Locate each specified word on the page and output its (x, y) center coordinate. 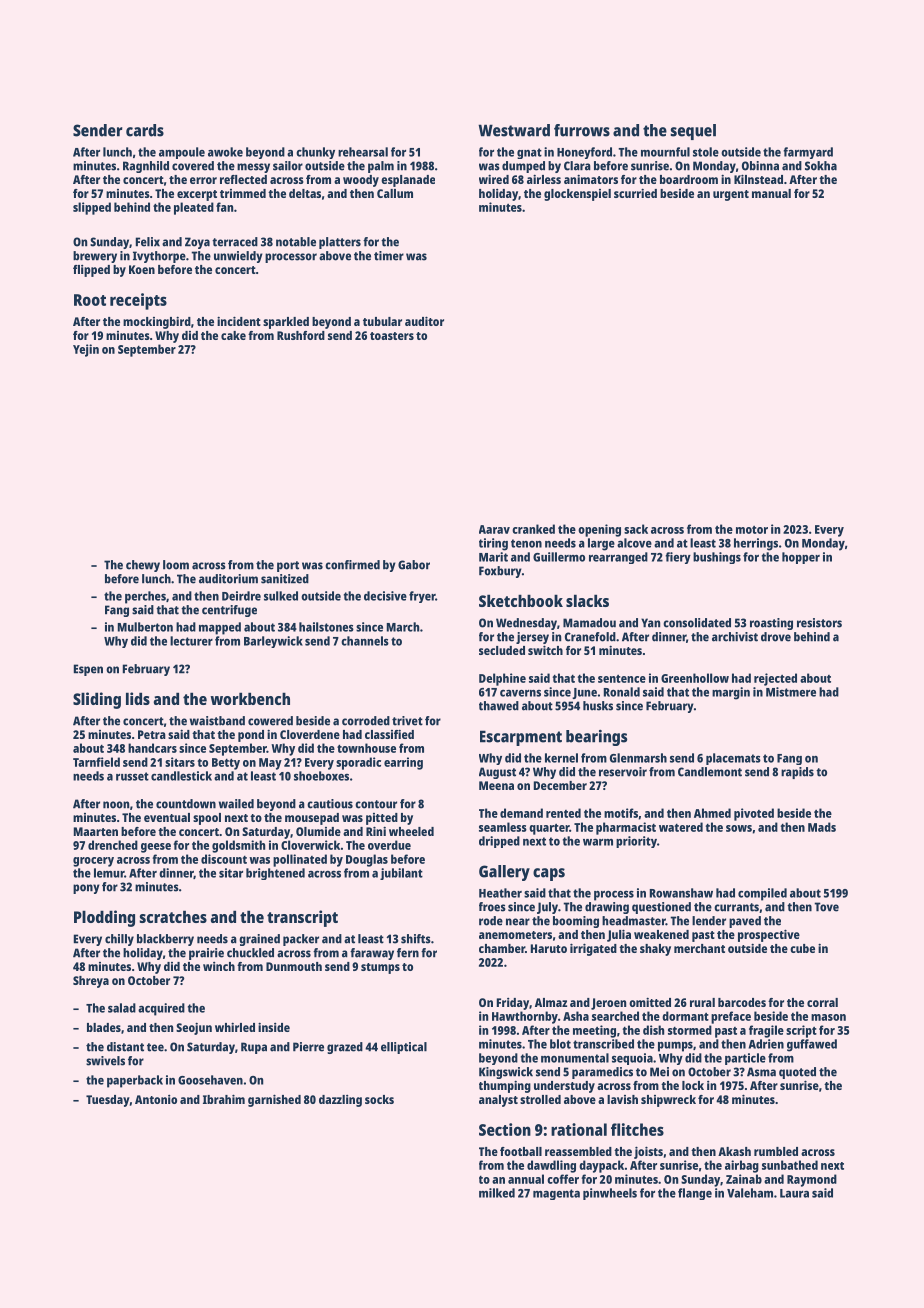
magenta (556, 1194)
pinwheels (610, 1194)
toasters (392, 336)
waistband (217, 721)
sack (636, 529)
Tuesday (108, 1101)
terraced (235, 242)
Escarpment (521, 738)
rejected (775, 679)
